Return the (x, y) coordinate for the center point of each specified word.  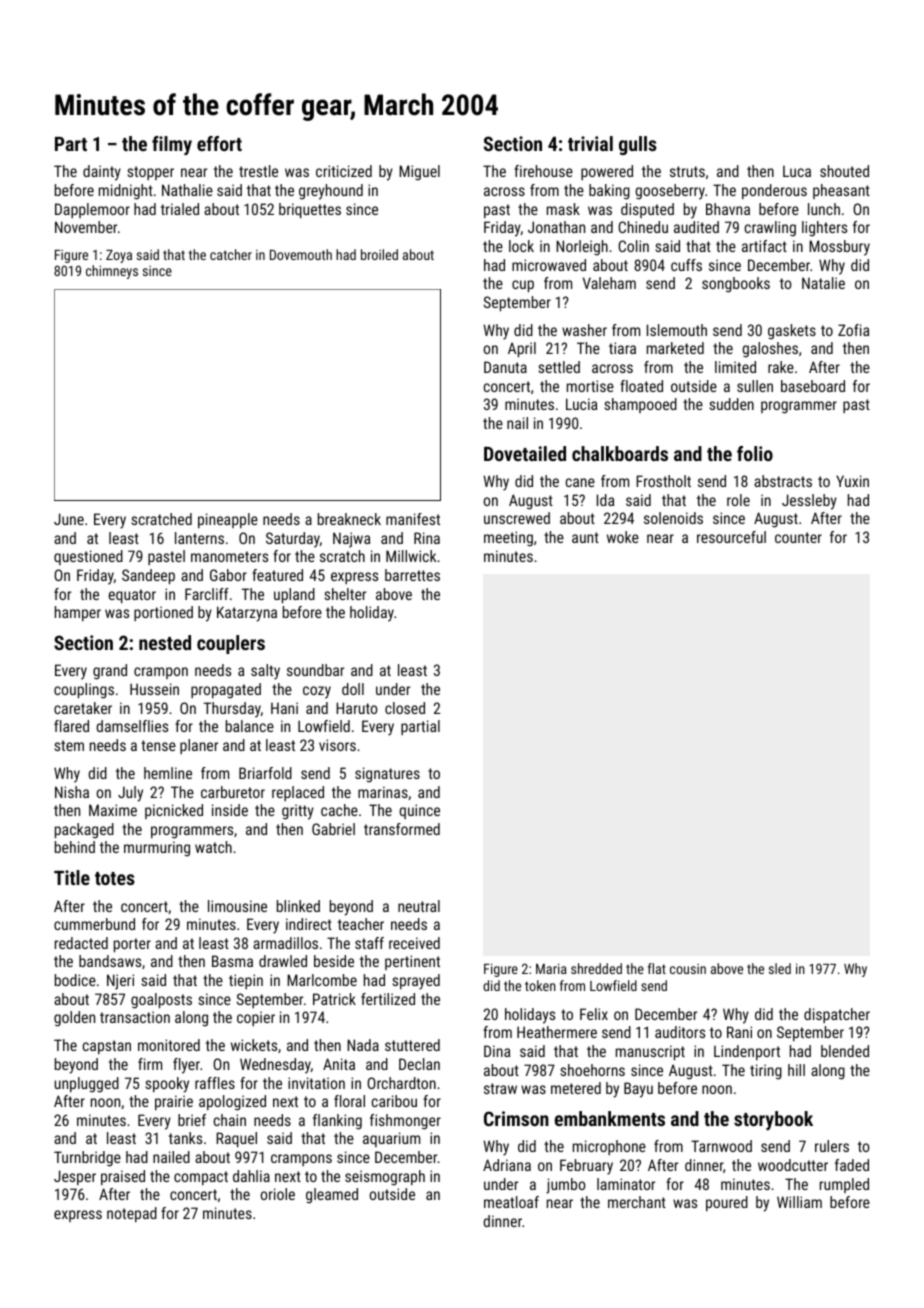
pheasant (841, 191)
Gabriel (333, 829)
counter (798, 537)
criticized (344, 171)
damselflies (132, 726)
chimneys (112, 272)
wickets (254, 1045)
